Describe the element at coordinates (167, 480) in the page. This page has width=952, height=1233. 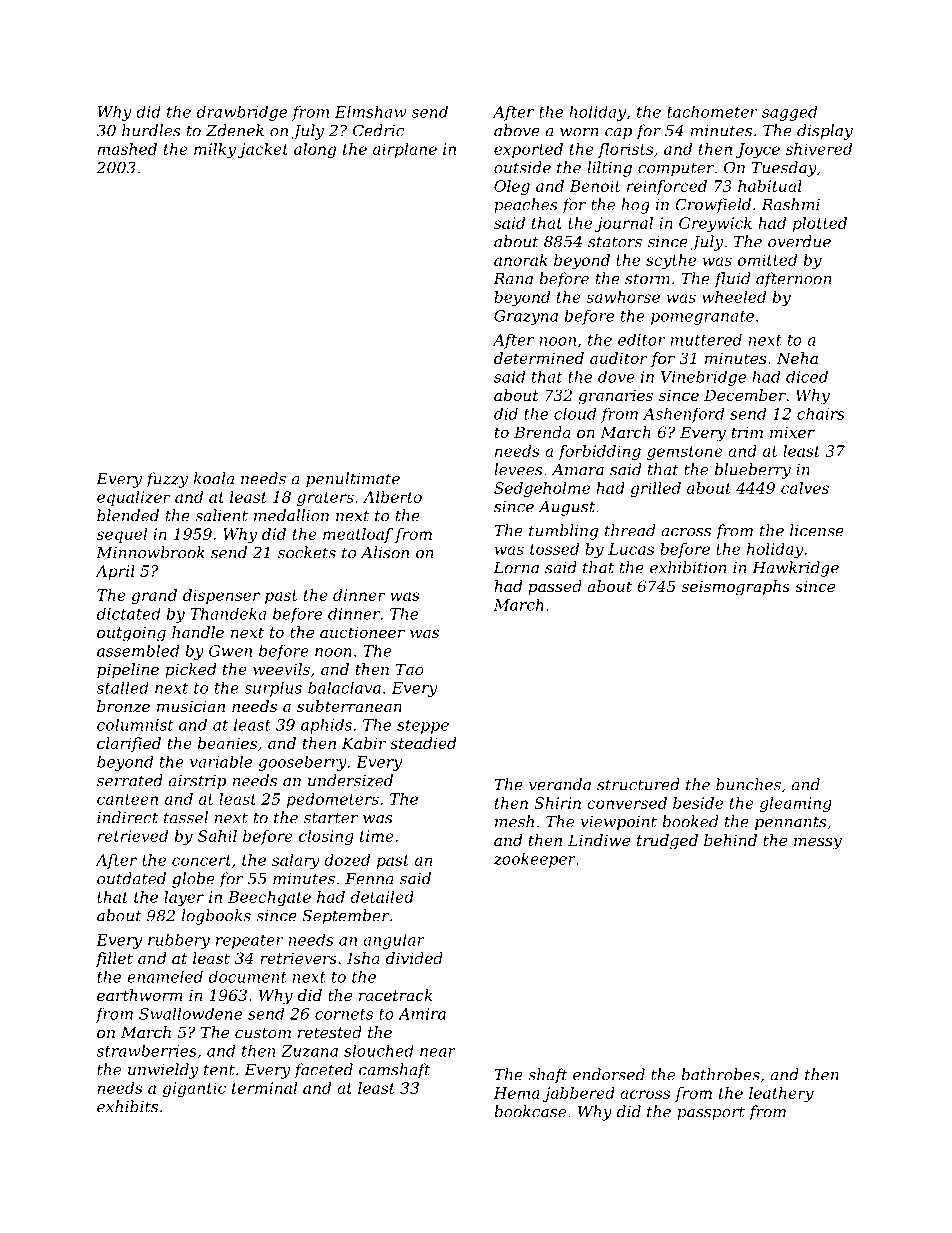
I see `fuzzy` at that location.
